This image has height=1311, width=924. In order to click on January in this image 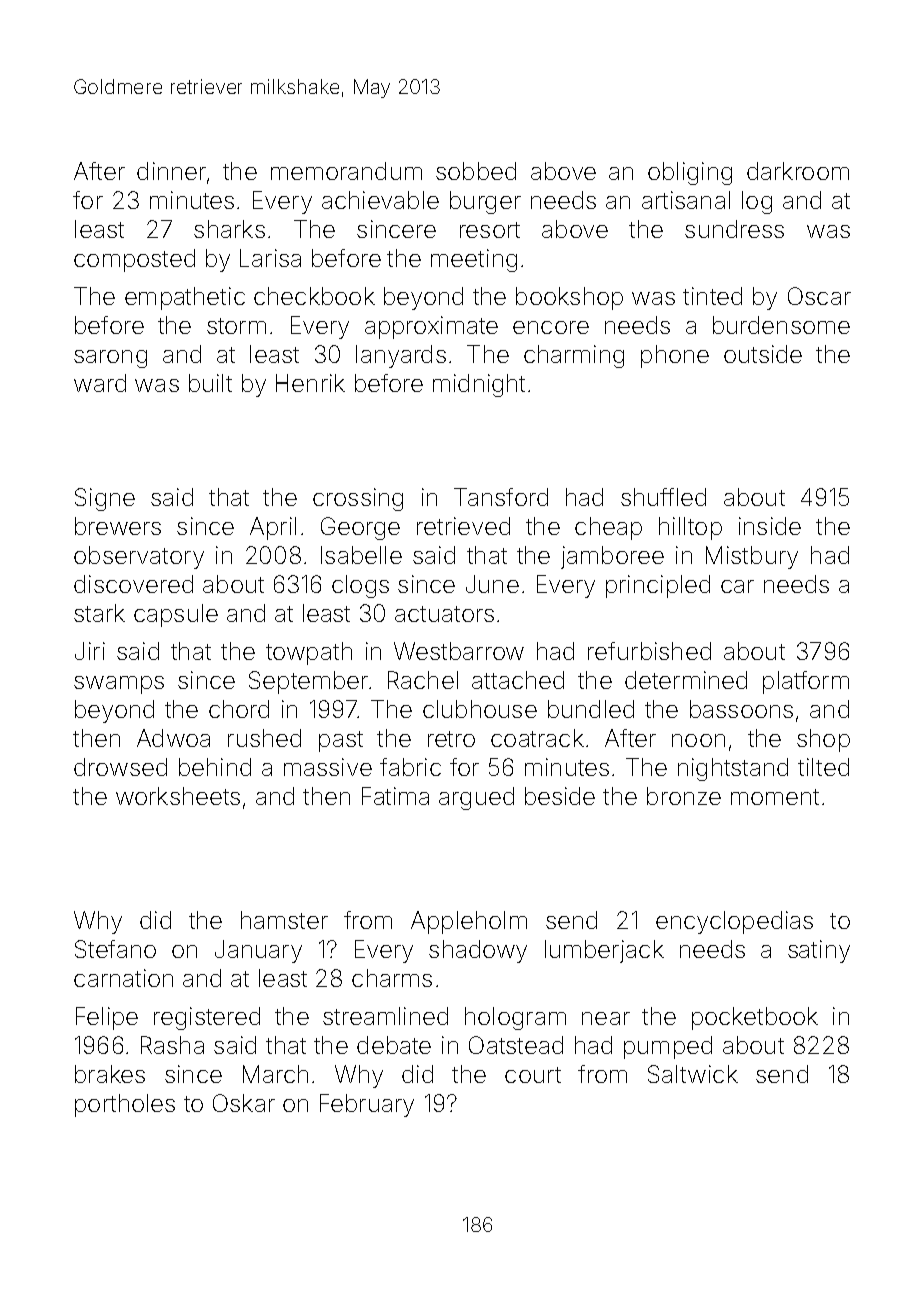, I will do `click(258, 951)`.
